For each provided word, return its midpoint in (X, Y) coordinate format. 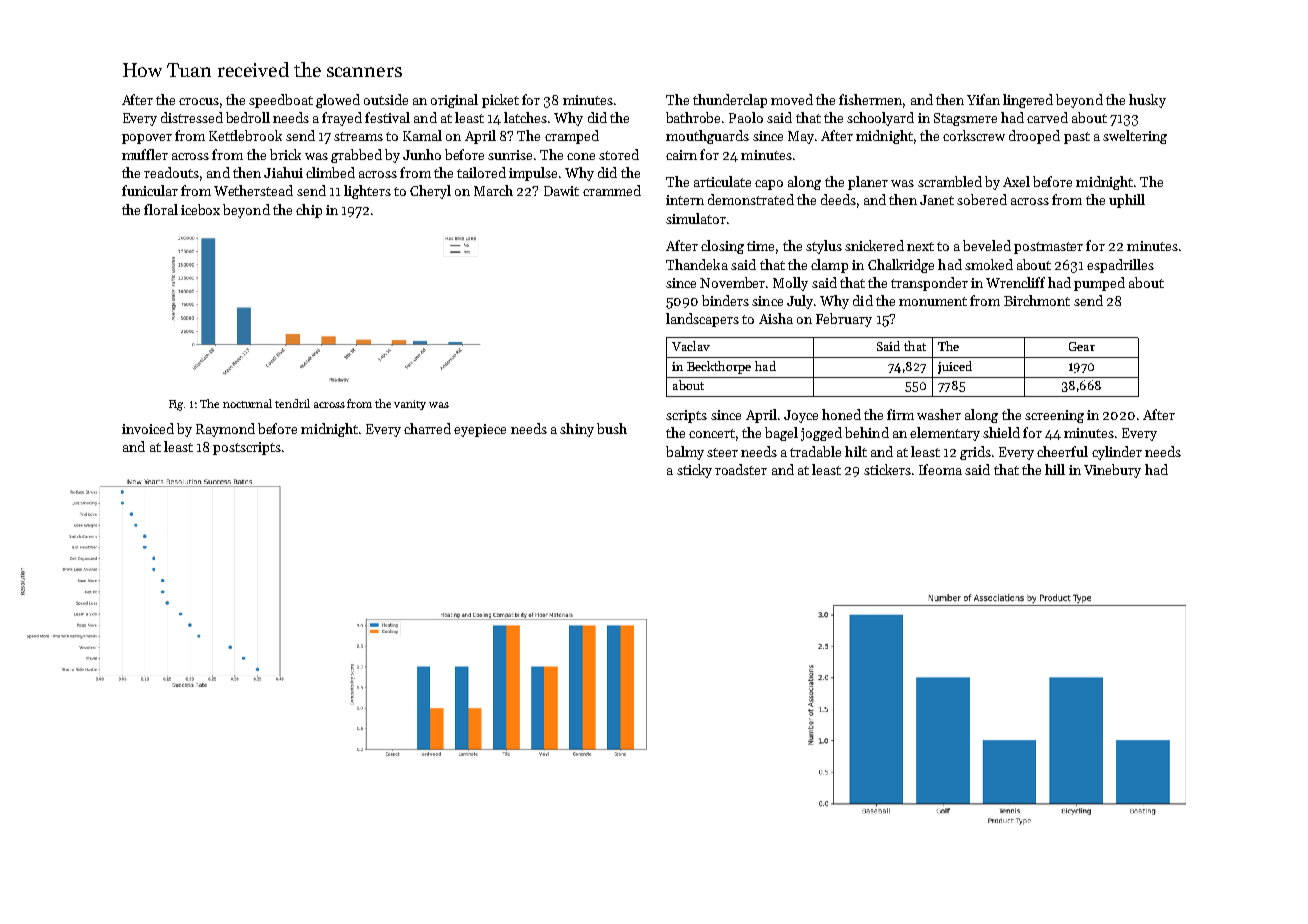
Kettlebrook (245, 135)
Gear (1082, 346)
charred (427, 428)
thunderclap (730, 101)
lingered (1028, 101)
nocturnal (247, 403)
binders (725, 300)
